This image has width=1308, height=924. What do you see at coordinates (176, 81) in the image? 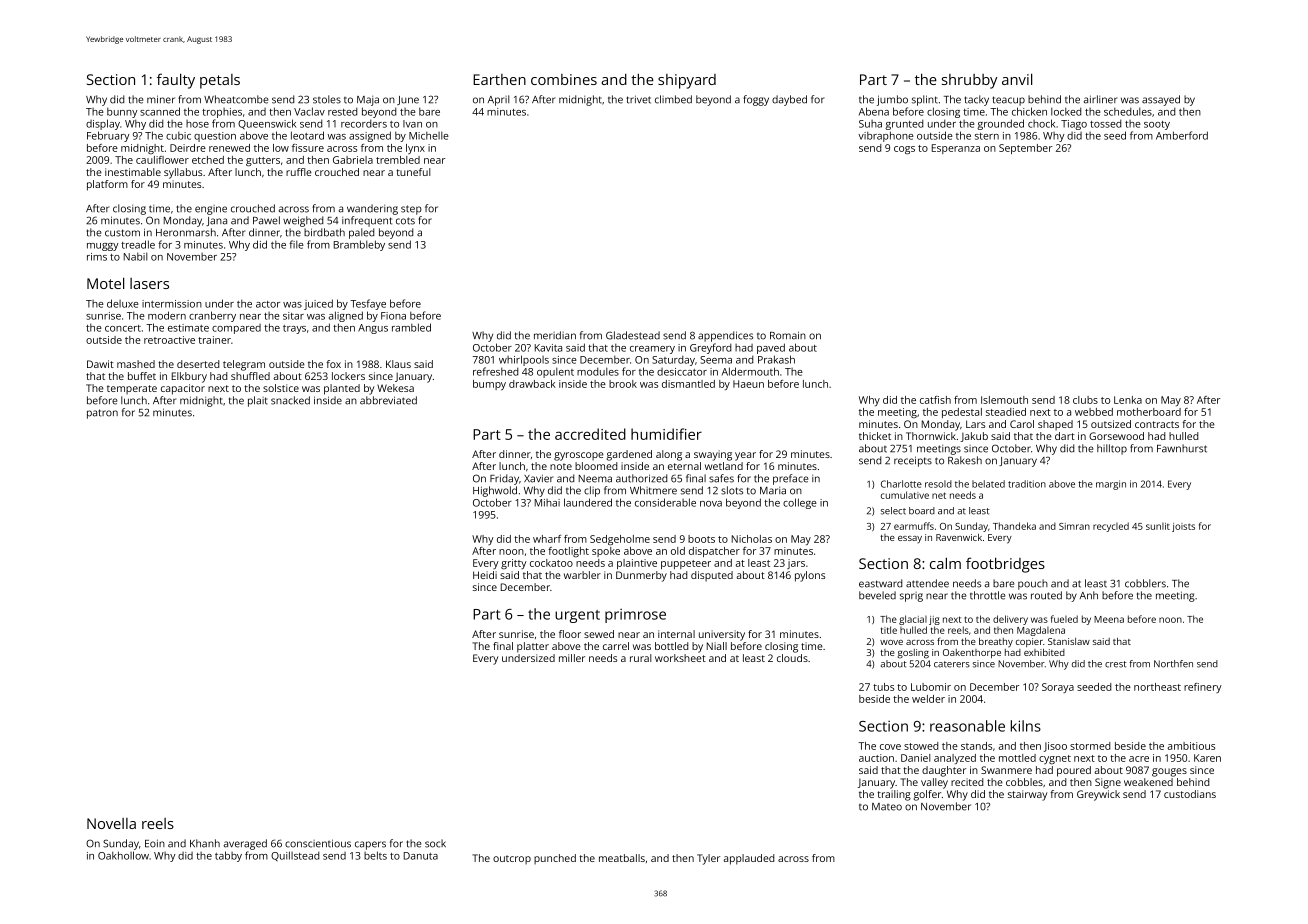
I see `faulty` at bounding box center [176, 81].
